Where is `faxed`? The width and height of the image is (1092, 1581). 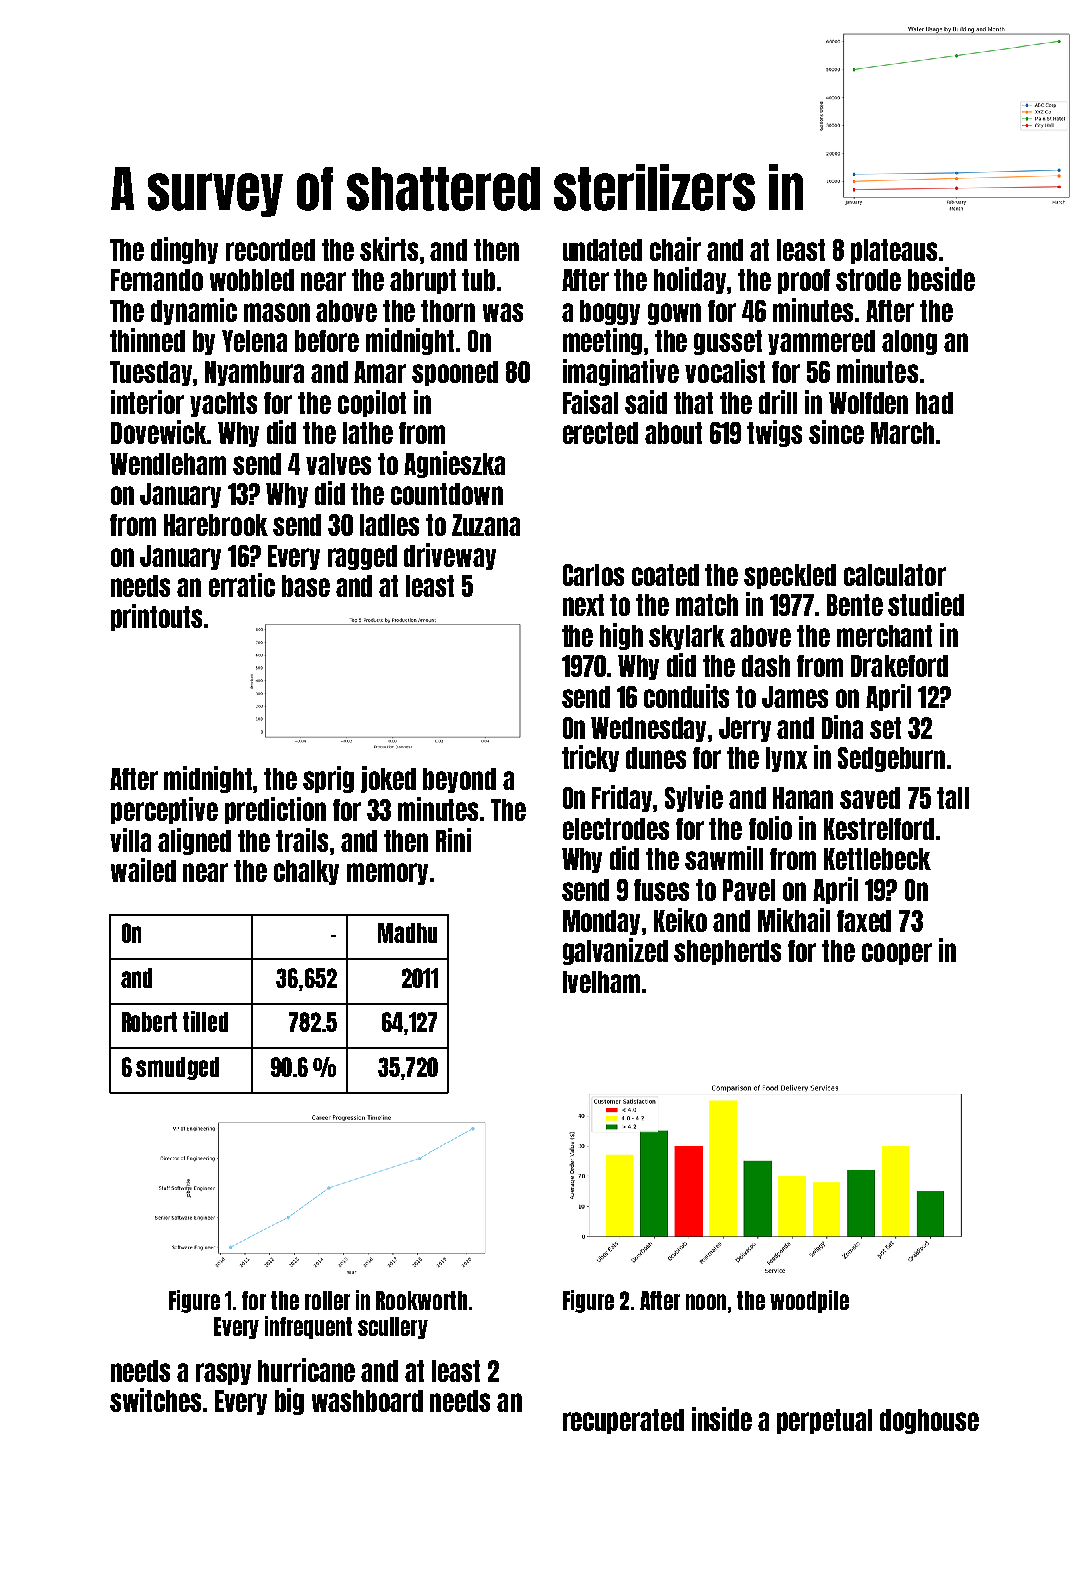 faxed is located at coordinates (864, 921).
